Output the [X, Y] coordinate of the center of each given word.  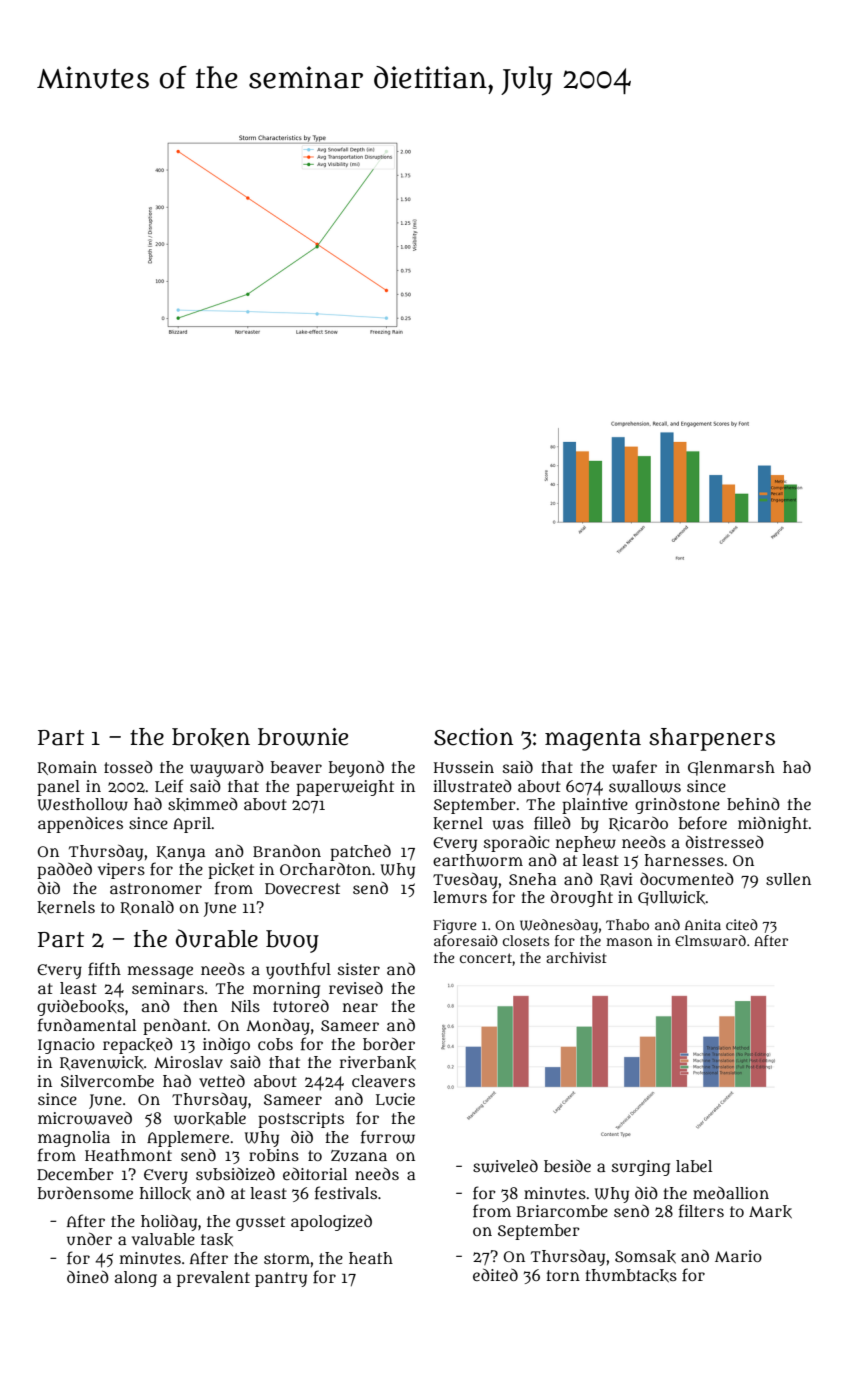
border [389, 1043]
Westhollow [83, 804]
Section [473, 737]
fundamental [87, 1025]
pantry [281, 1279]
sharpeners [712, 739]
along [136, 1279]
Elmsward [710, 941]
